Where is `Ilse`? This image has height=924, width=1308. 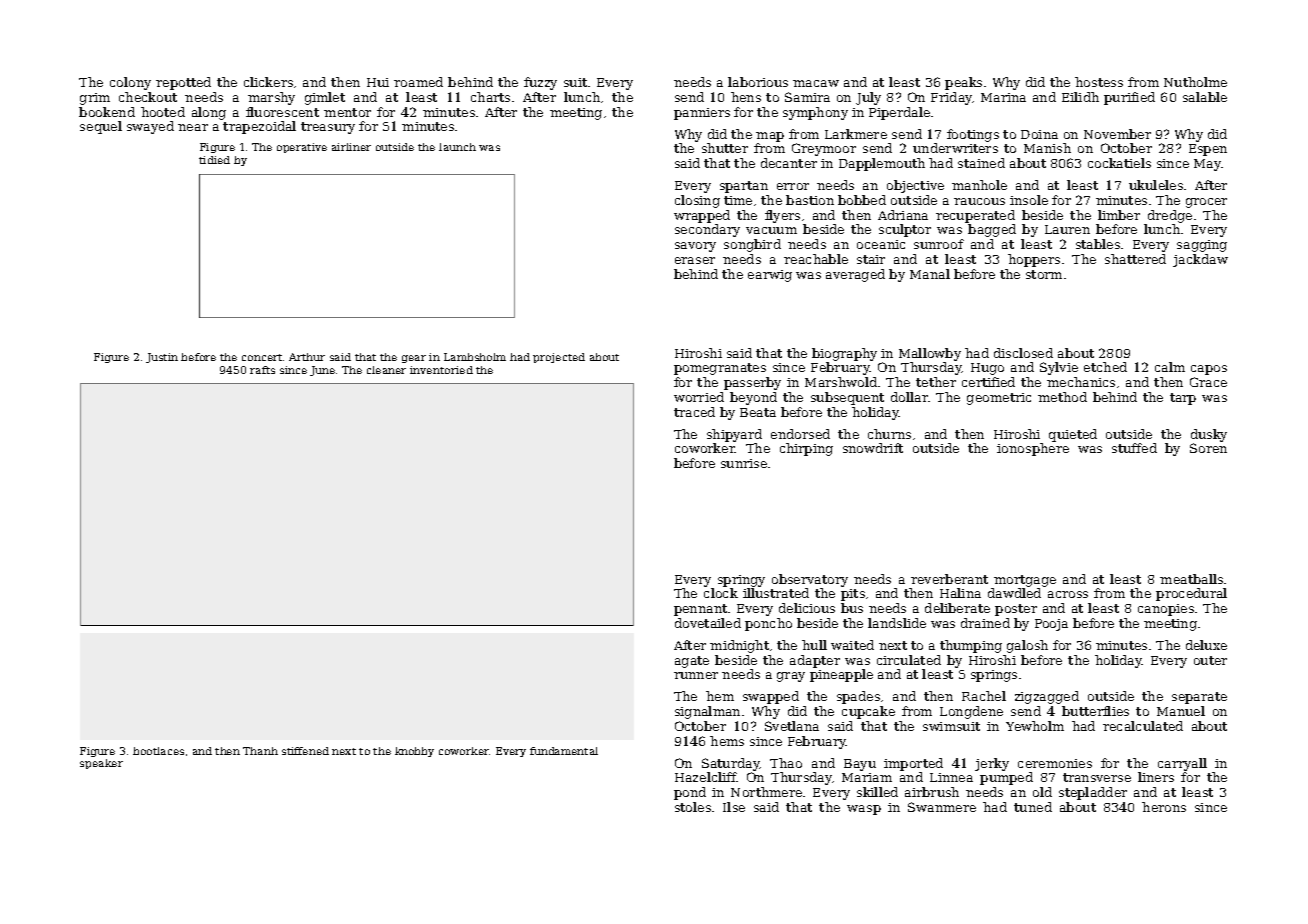
Ilse is located at coordinates (734, 807).
